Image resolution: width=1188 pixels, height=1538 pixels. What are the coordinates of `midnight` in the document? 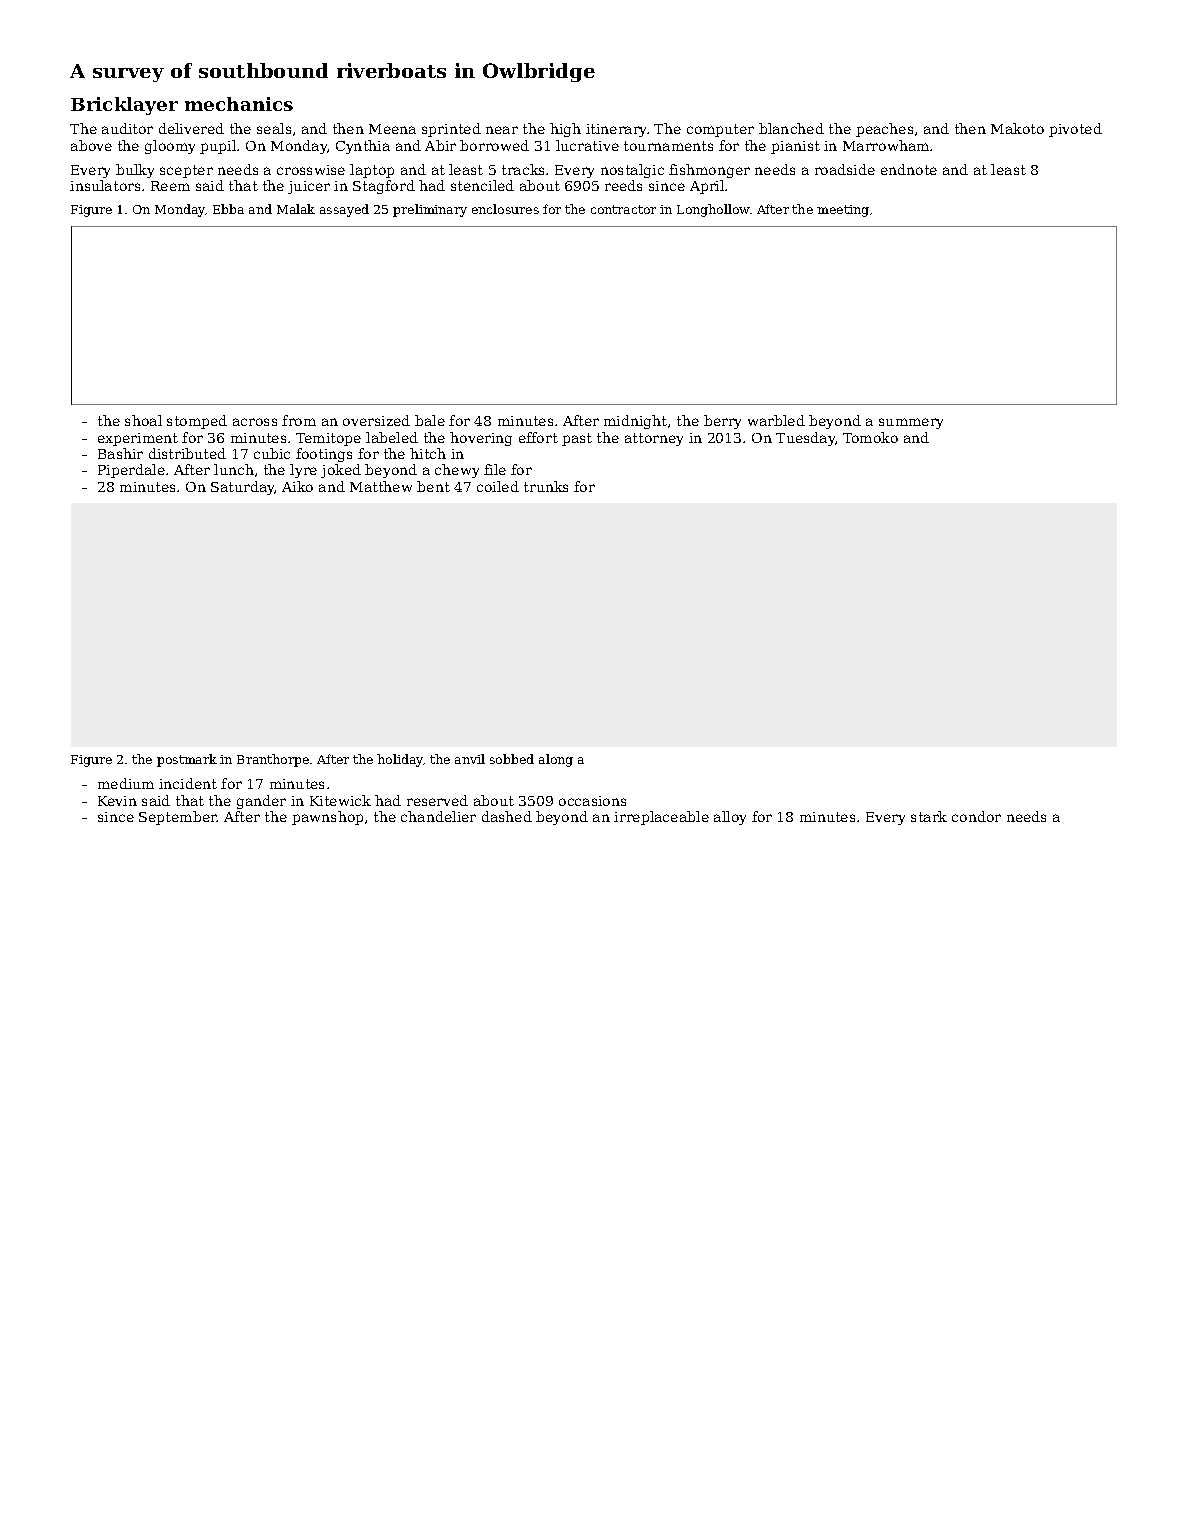 It's located at (635, 422).
